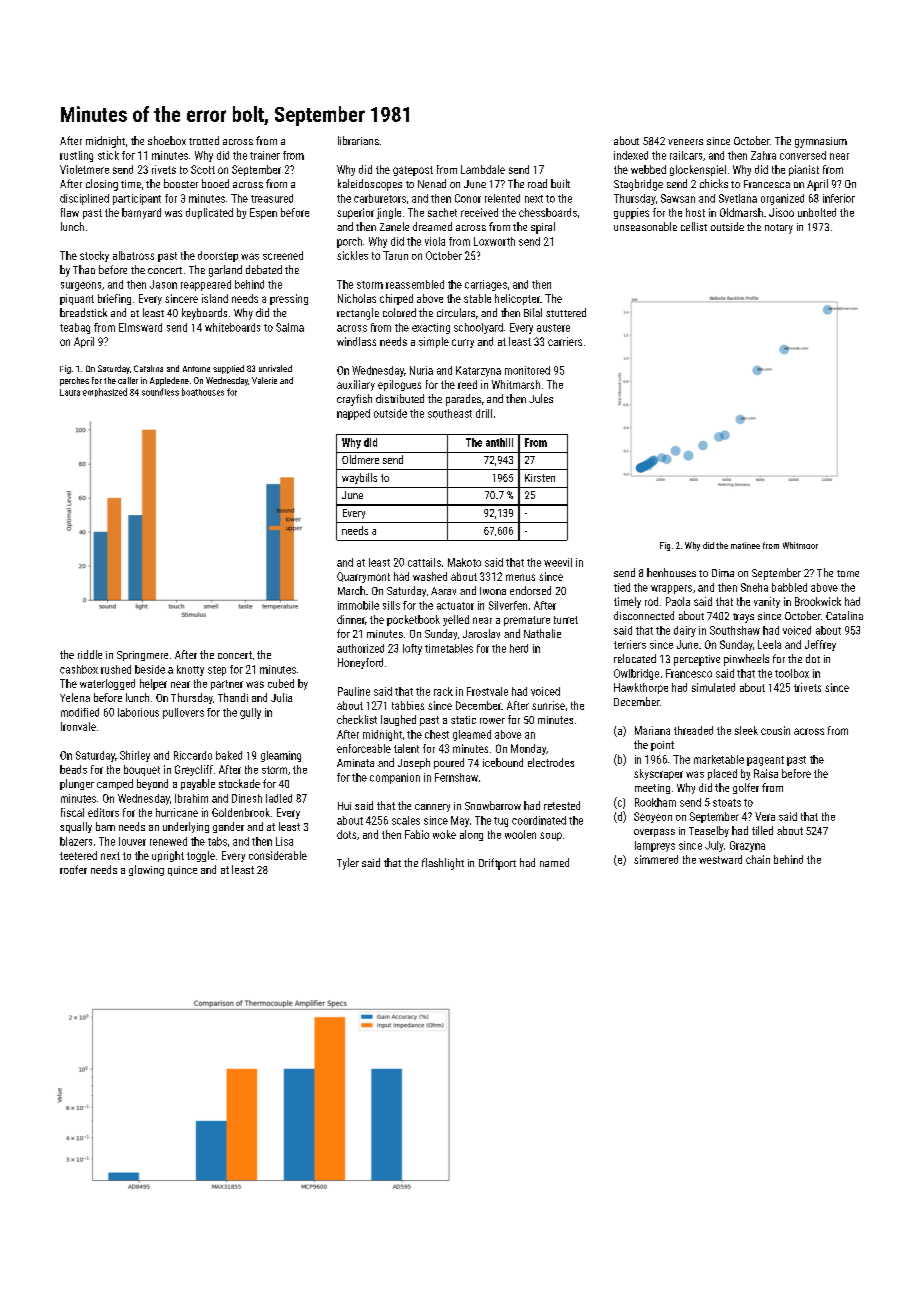 This screenshot has width=924, height=1308. What do you see at coordinates (90, 654) in the screenshot?
I see `riddle` at bounding box center [90, 654].
